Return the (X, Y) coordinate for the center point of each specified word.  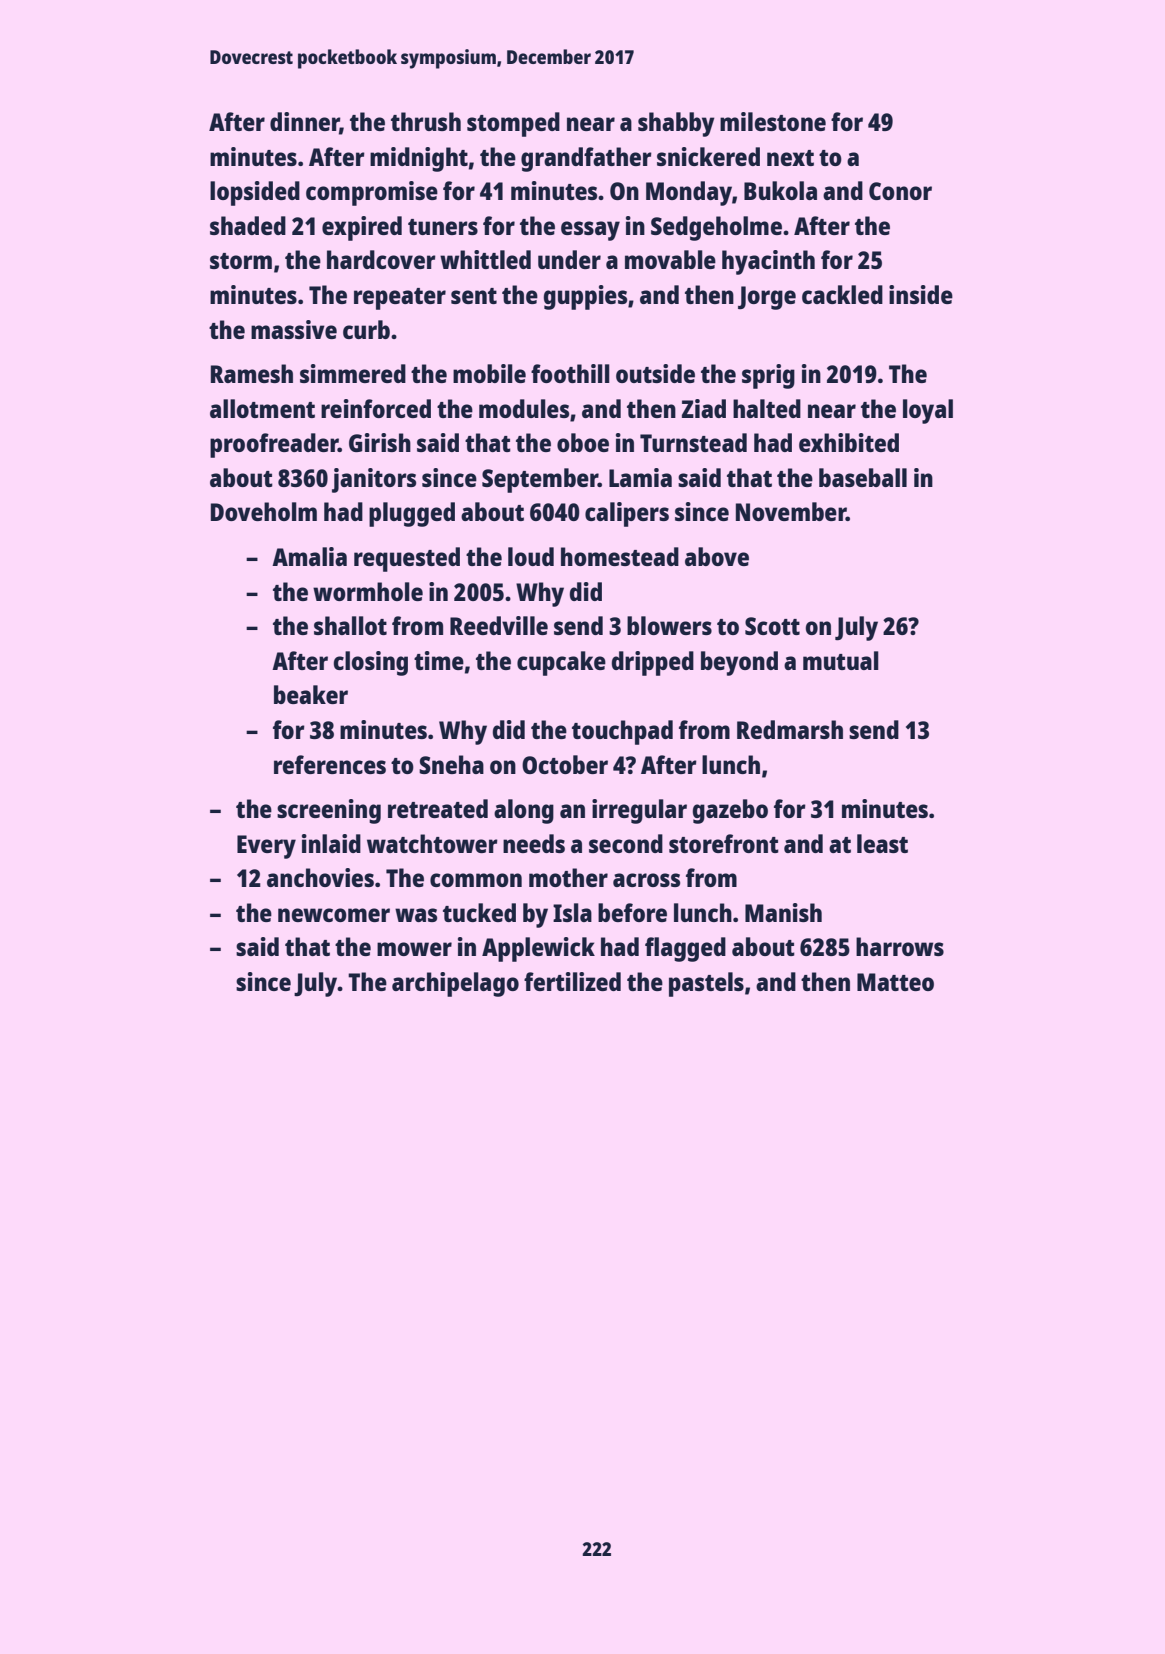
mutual (841, 660)
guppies (585, 297)
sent (474, 296)
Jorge (767, 298)
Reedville (499, 625)
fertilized (572, 981)
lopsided (255, 193)
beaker (311, 694)
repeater (400, 299)
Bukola (780, 190)
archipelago (455, 984)
